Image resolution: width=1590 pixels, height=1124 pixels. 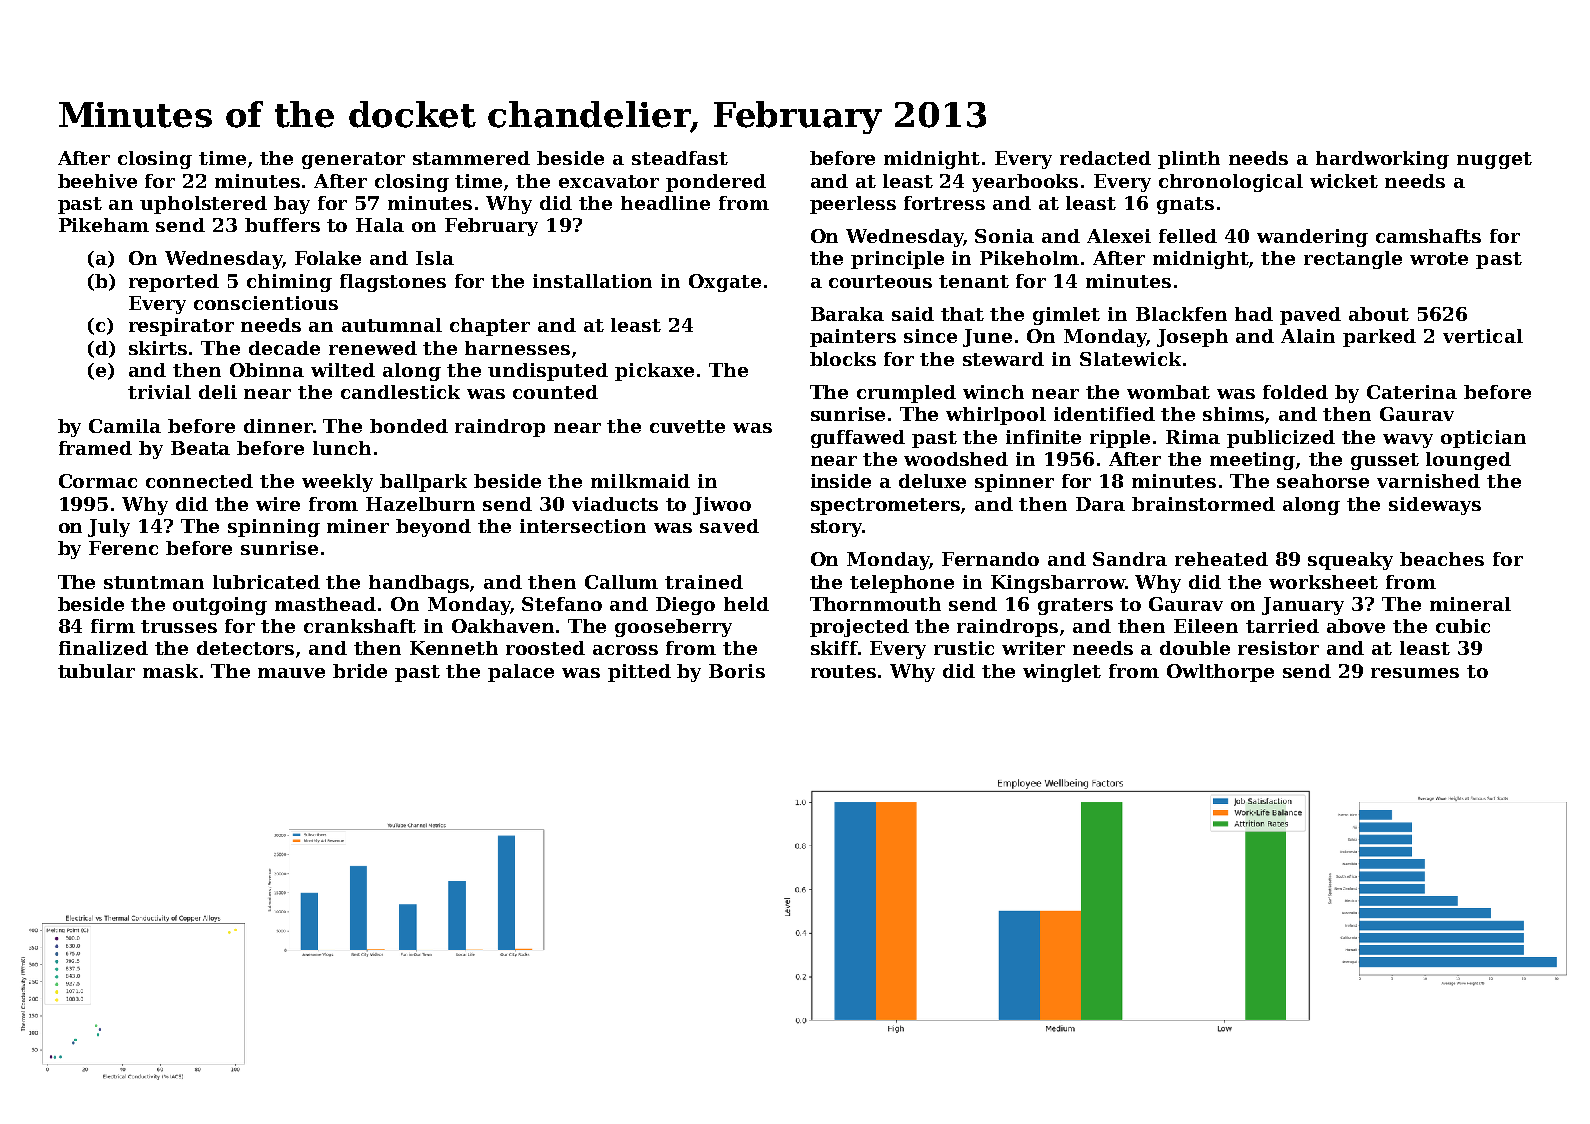 I want to click on trained, so click(x=704, y=582).
